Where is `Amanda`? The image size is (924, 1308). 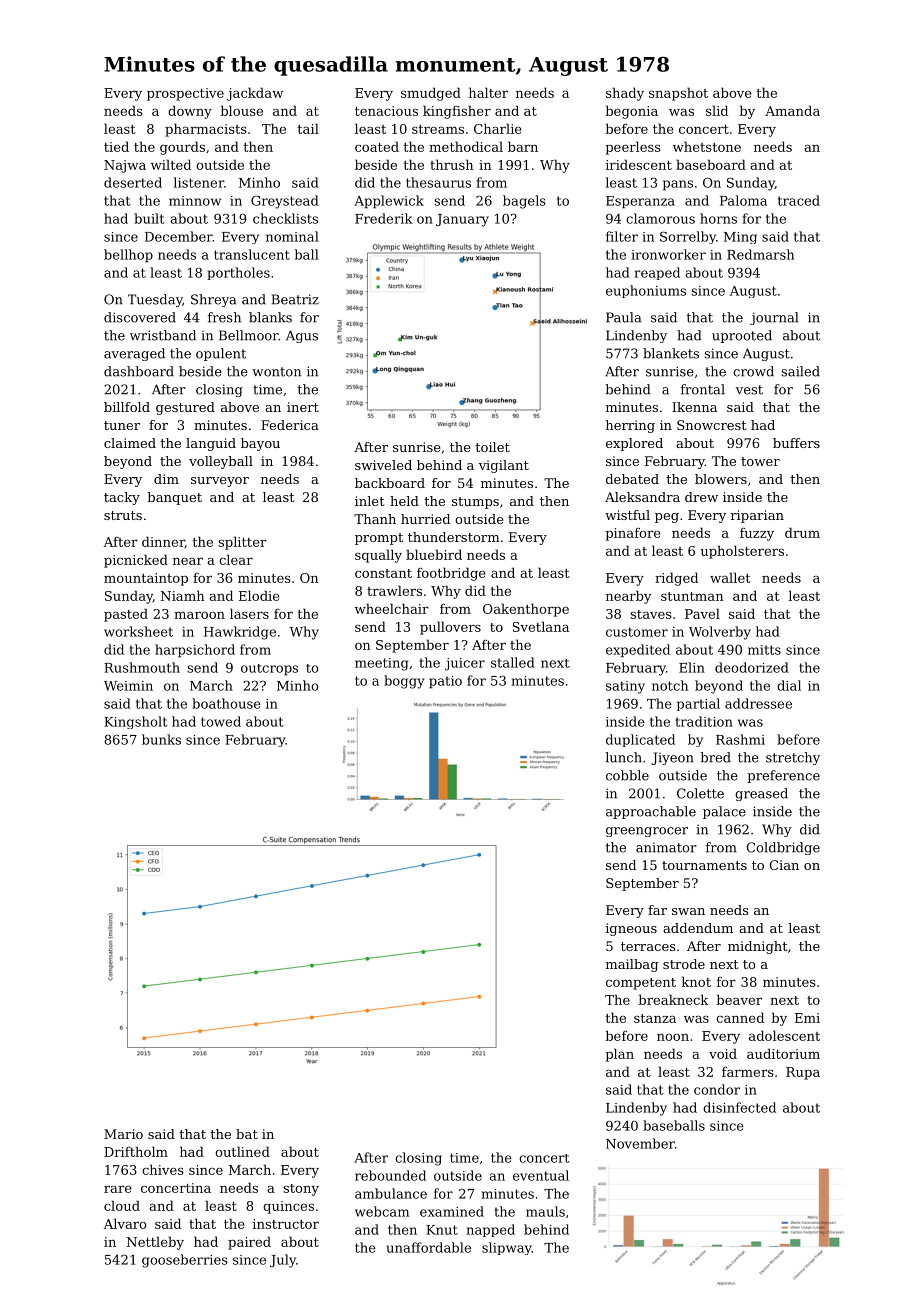 Amanda is located at coordinates (792, 110).
